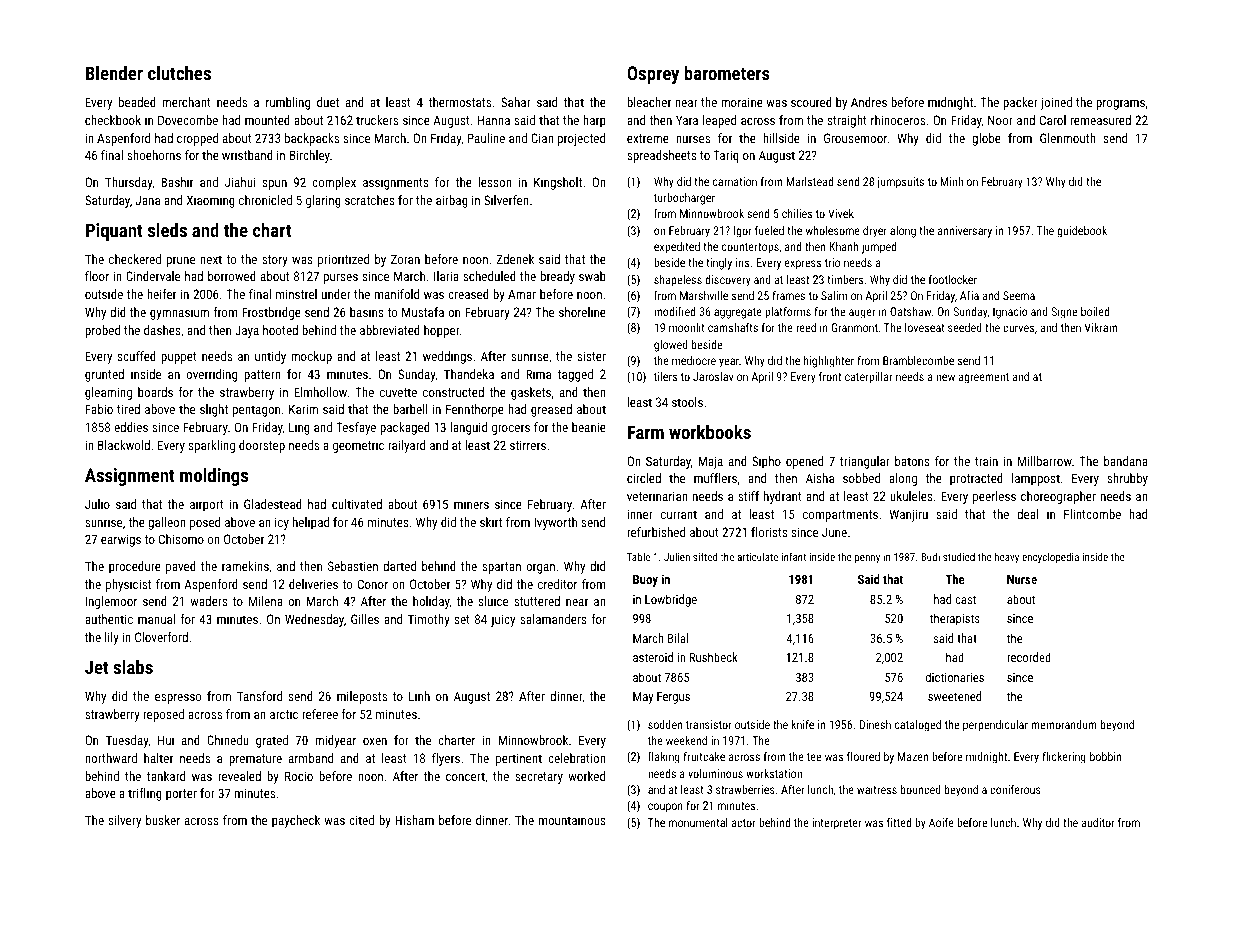  Describe the element at coordinates (969, 295) in the page. I see `Afia` at that location.
